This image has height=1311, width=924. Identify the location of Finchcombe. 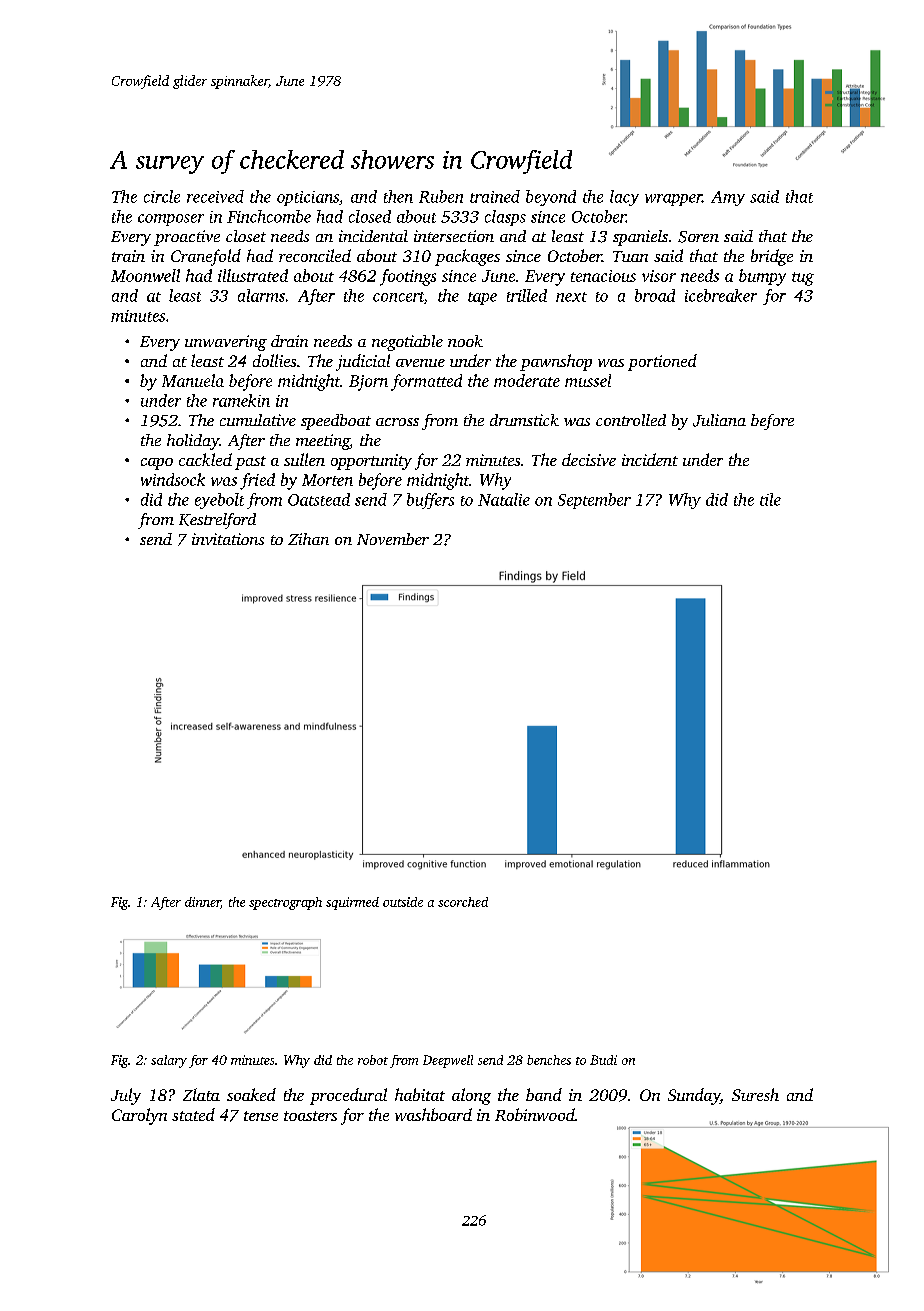
(269, 216).
